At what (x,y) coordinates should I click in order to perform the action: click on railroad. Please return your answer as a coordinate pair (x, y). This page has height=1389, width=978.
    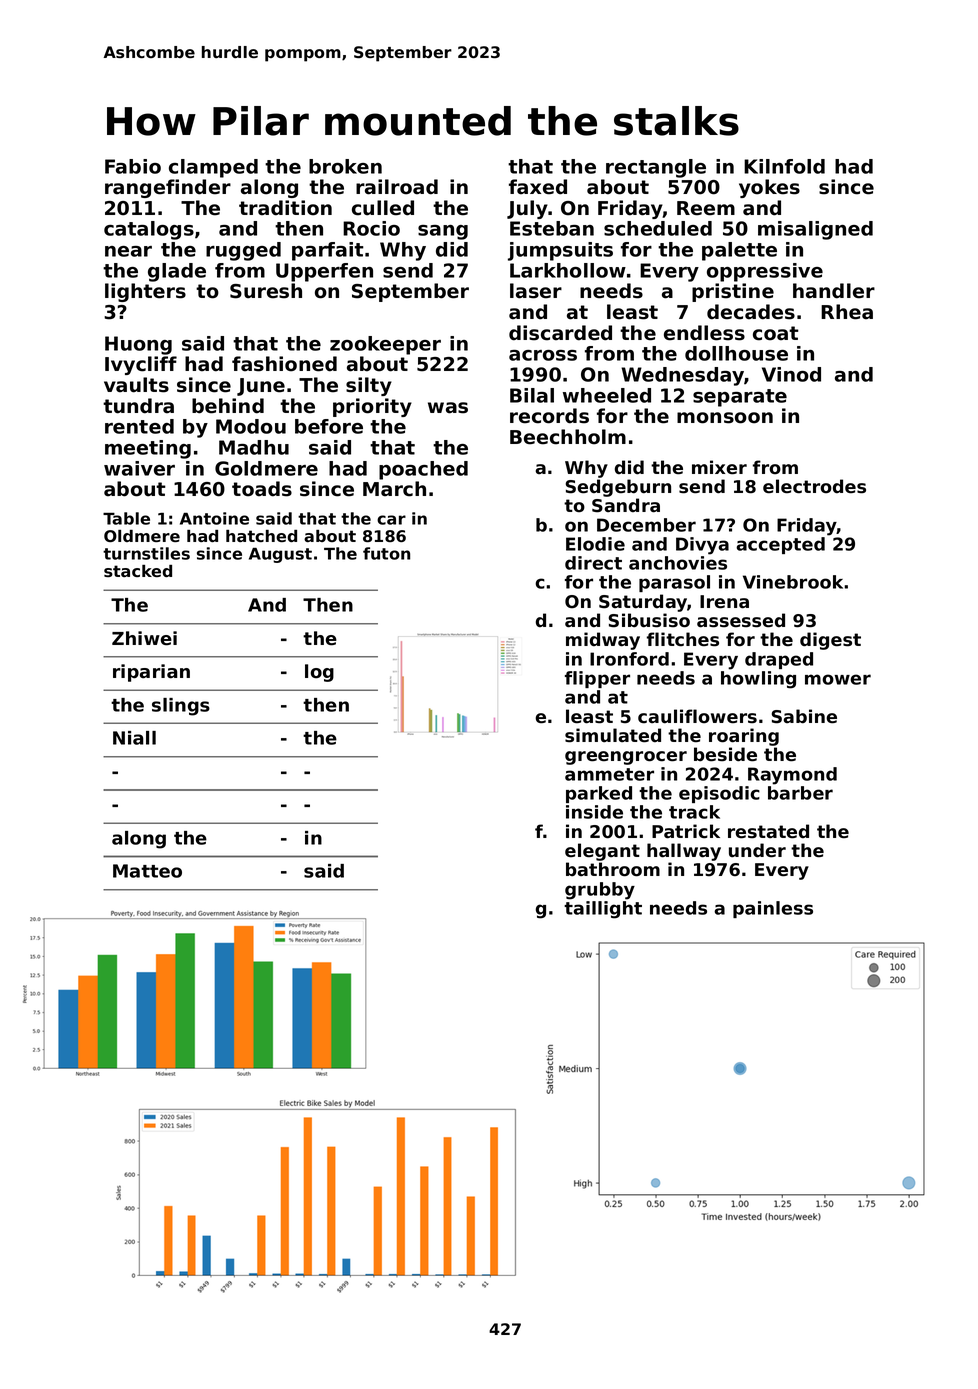
    Looking at the image, I should click on (397, 187).
